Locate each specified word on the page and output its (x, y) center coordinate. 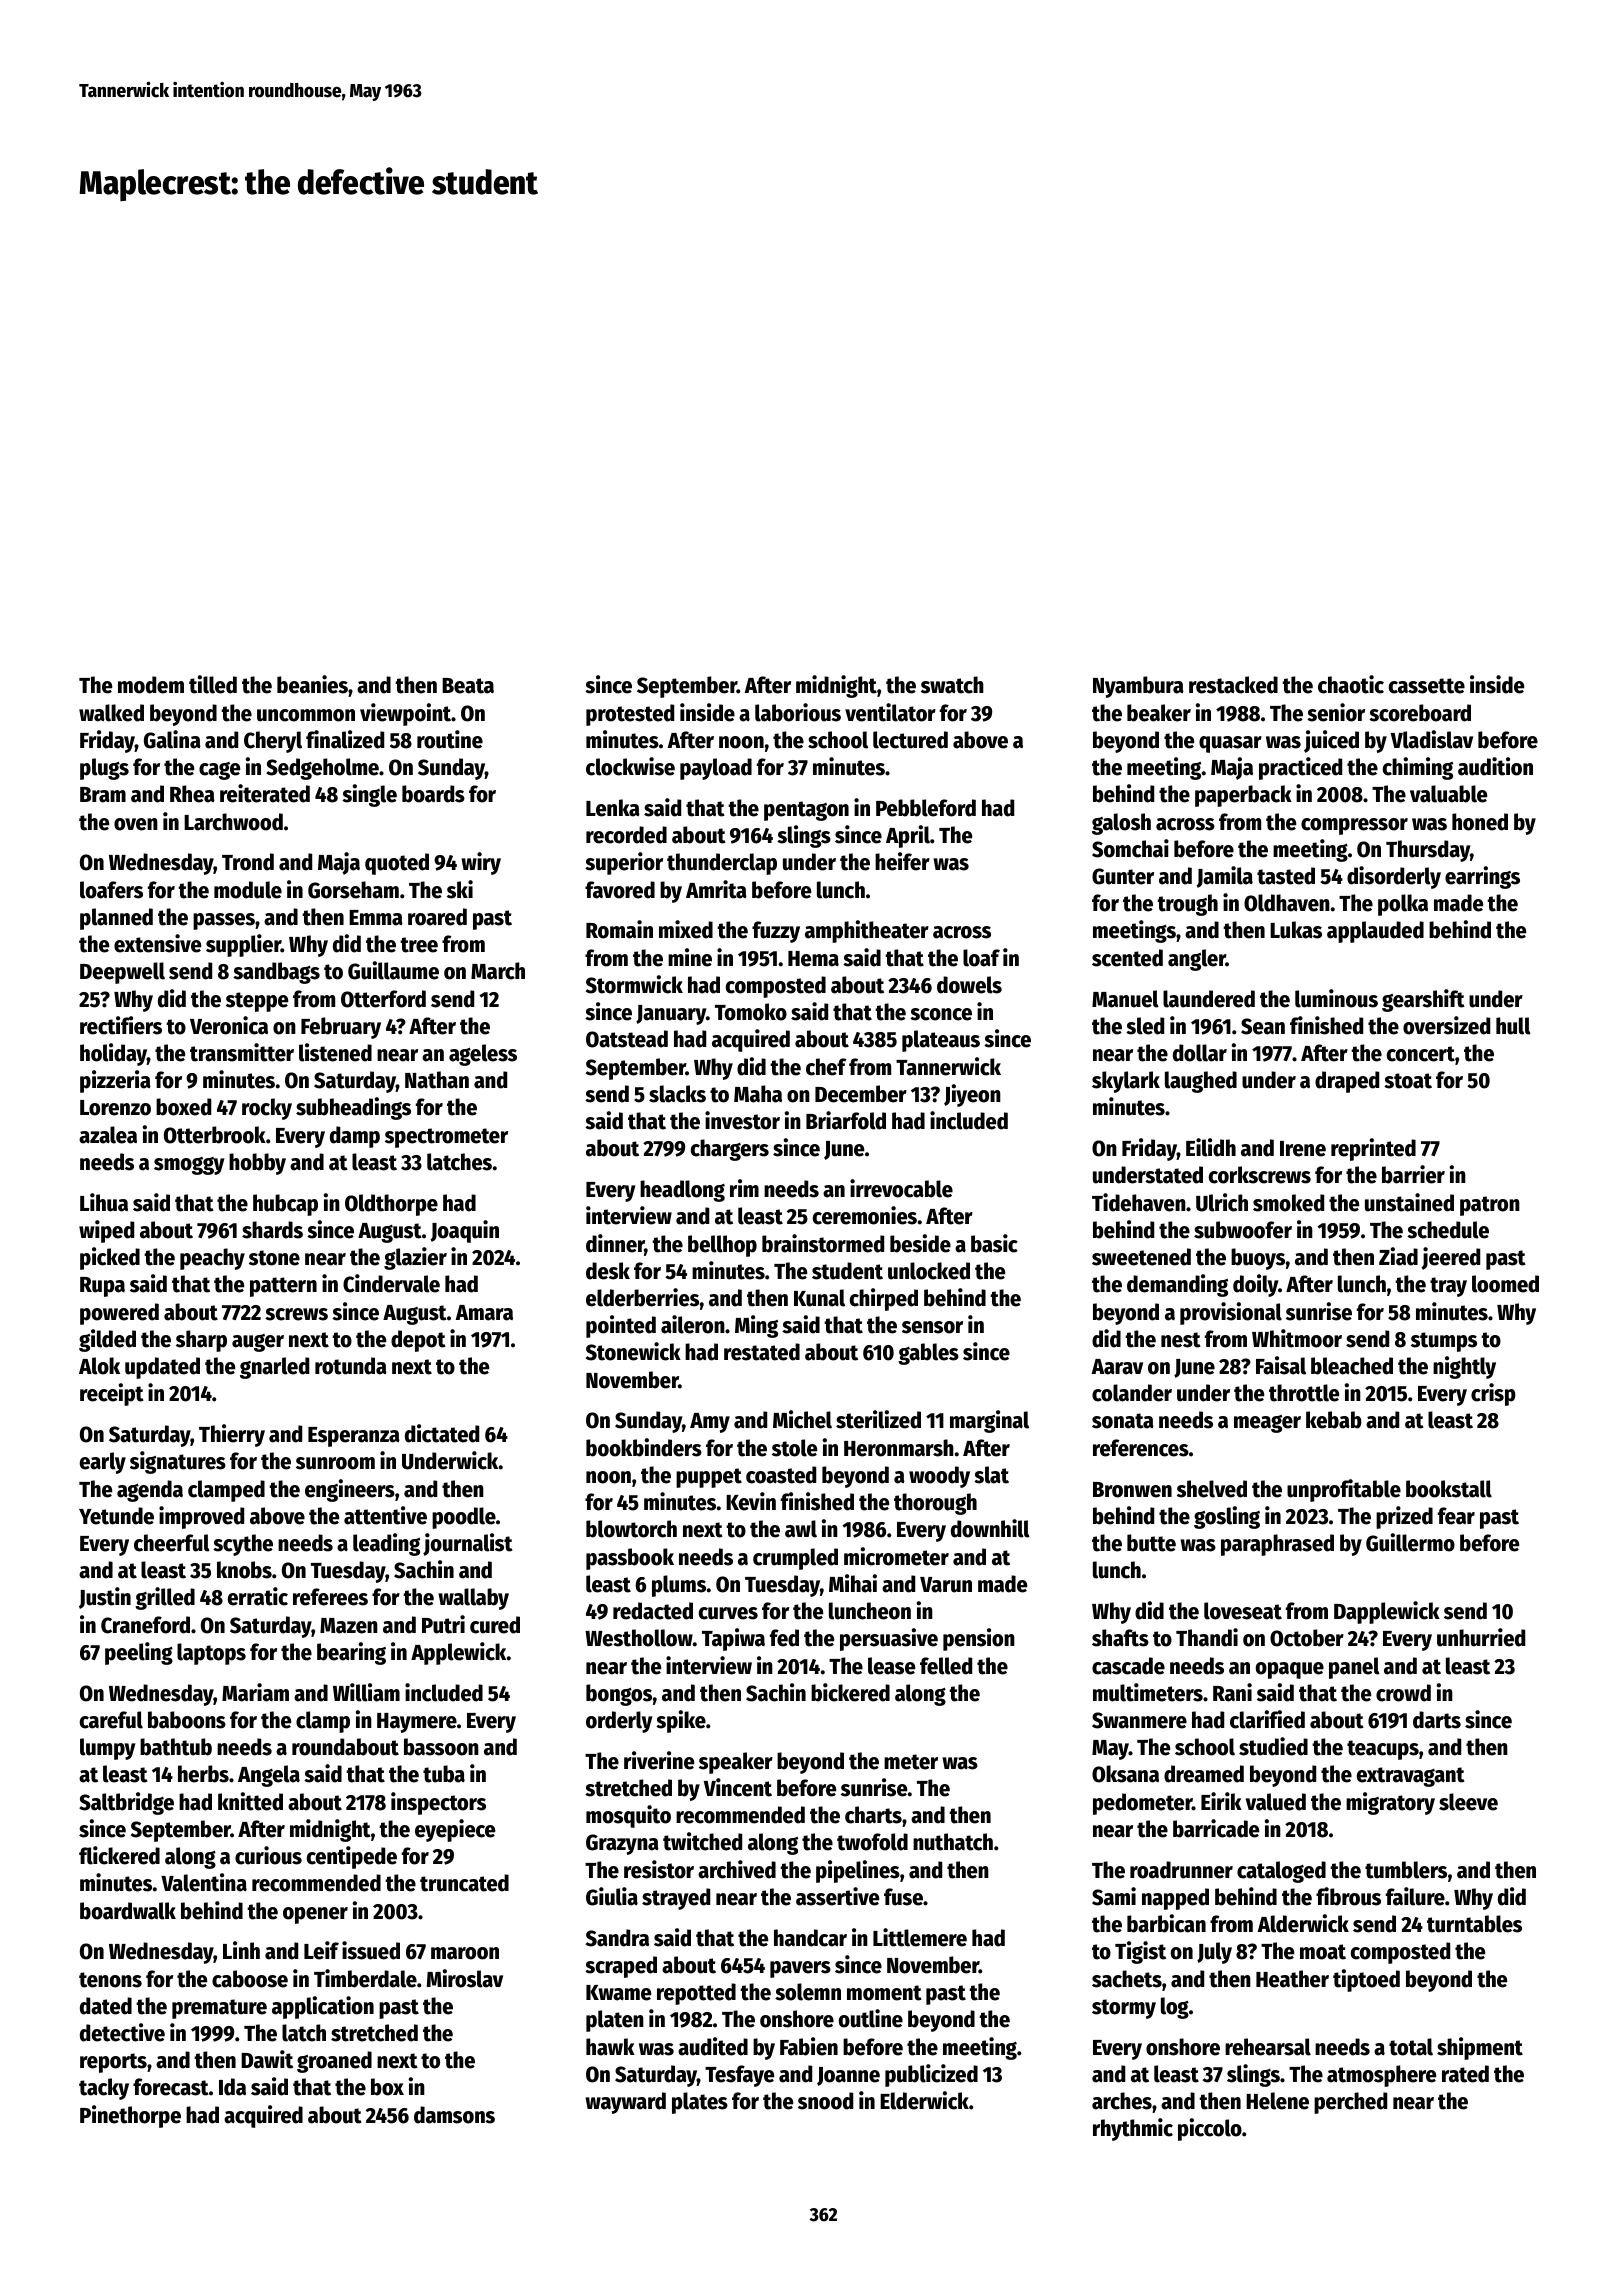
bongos (619, 1695)
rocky (267, 1109)
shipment (1480, 2048)
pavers (800, 1969)
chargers (730, 1150)
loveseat (1243, 1611)
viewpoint (405, 714)
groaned (334, 2062)
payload (716, 769)
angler (1197, 960)
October (1307, 1638)
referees (330, 1597)
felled (946, 1666)
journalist (468, 1544)
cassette (1427, 686)
